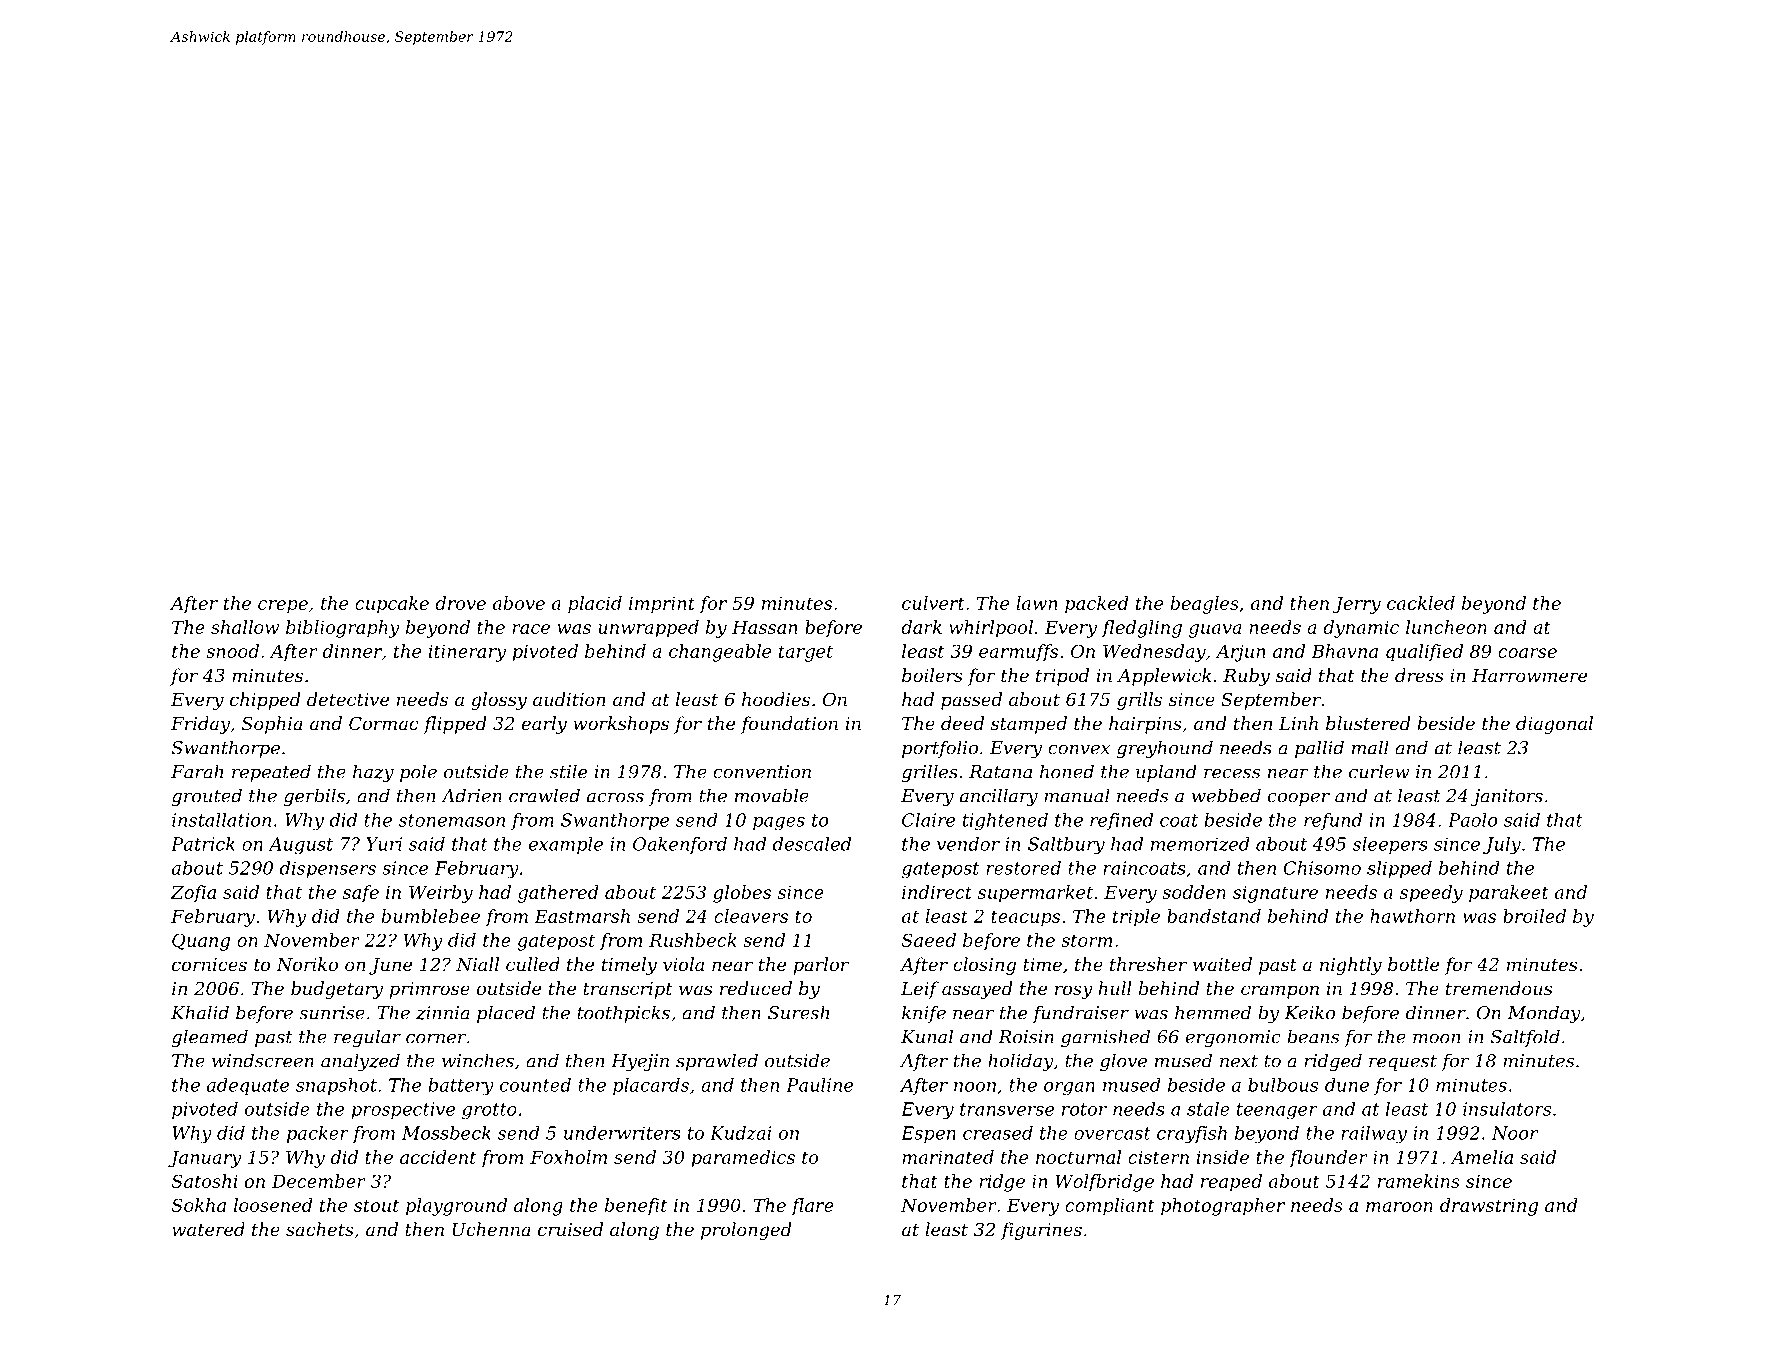 The width and height of the screenshot is (1766, 1365). What do you see at coordinates (205, 1159) in the screenshot?
I see `January` at bounding box center [205, 1159].
